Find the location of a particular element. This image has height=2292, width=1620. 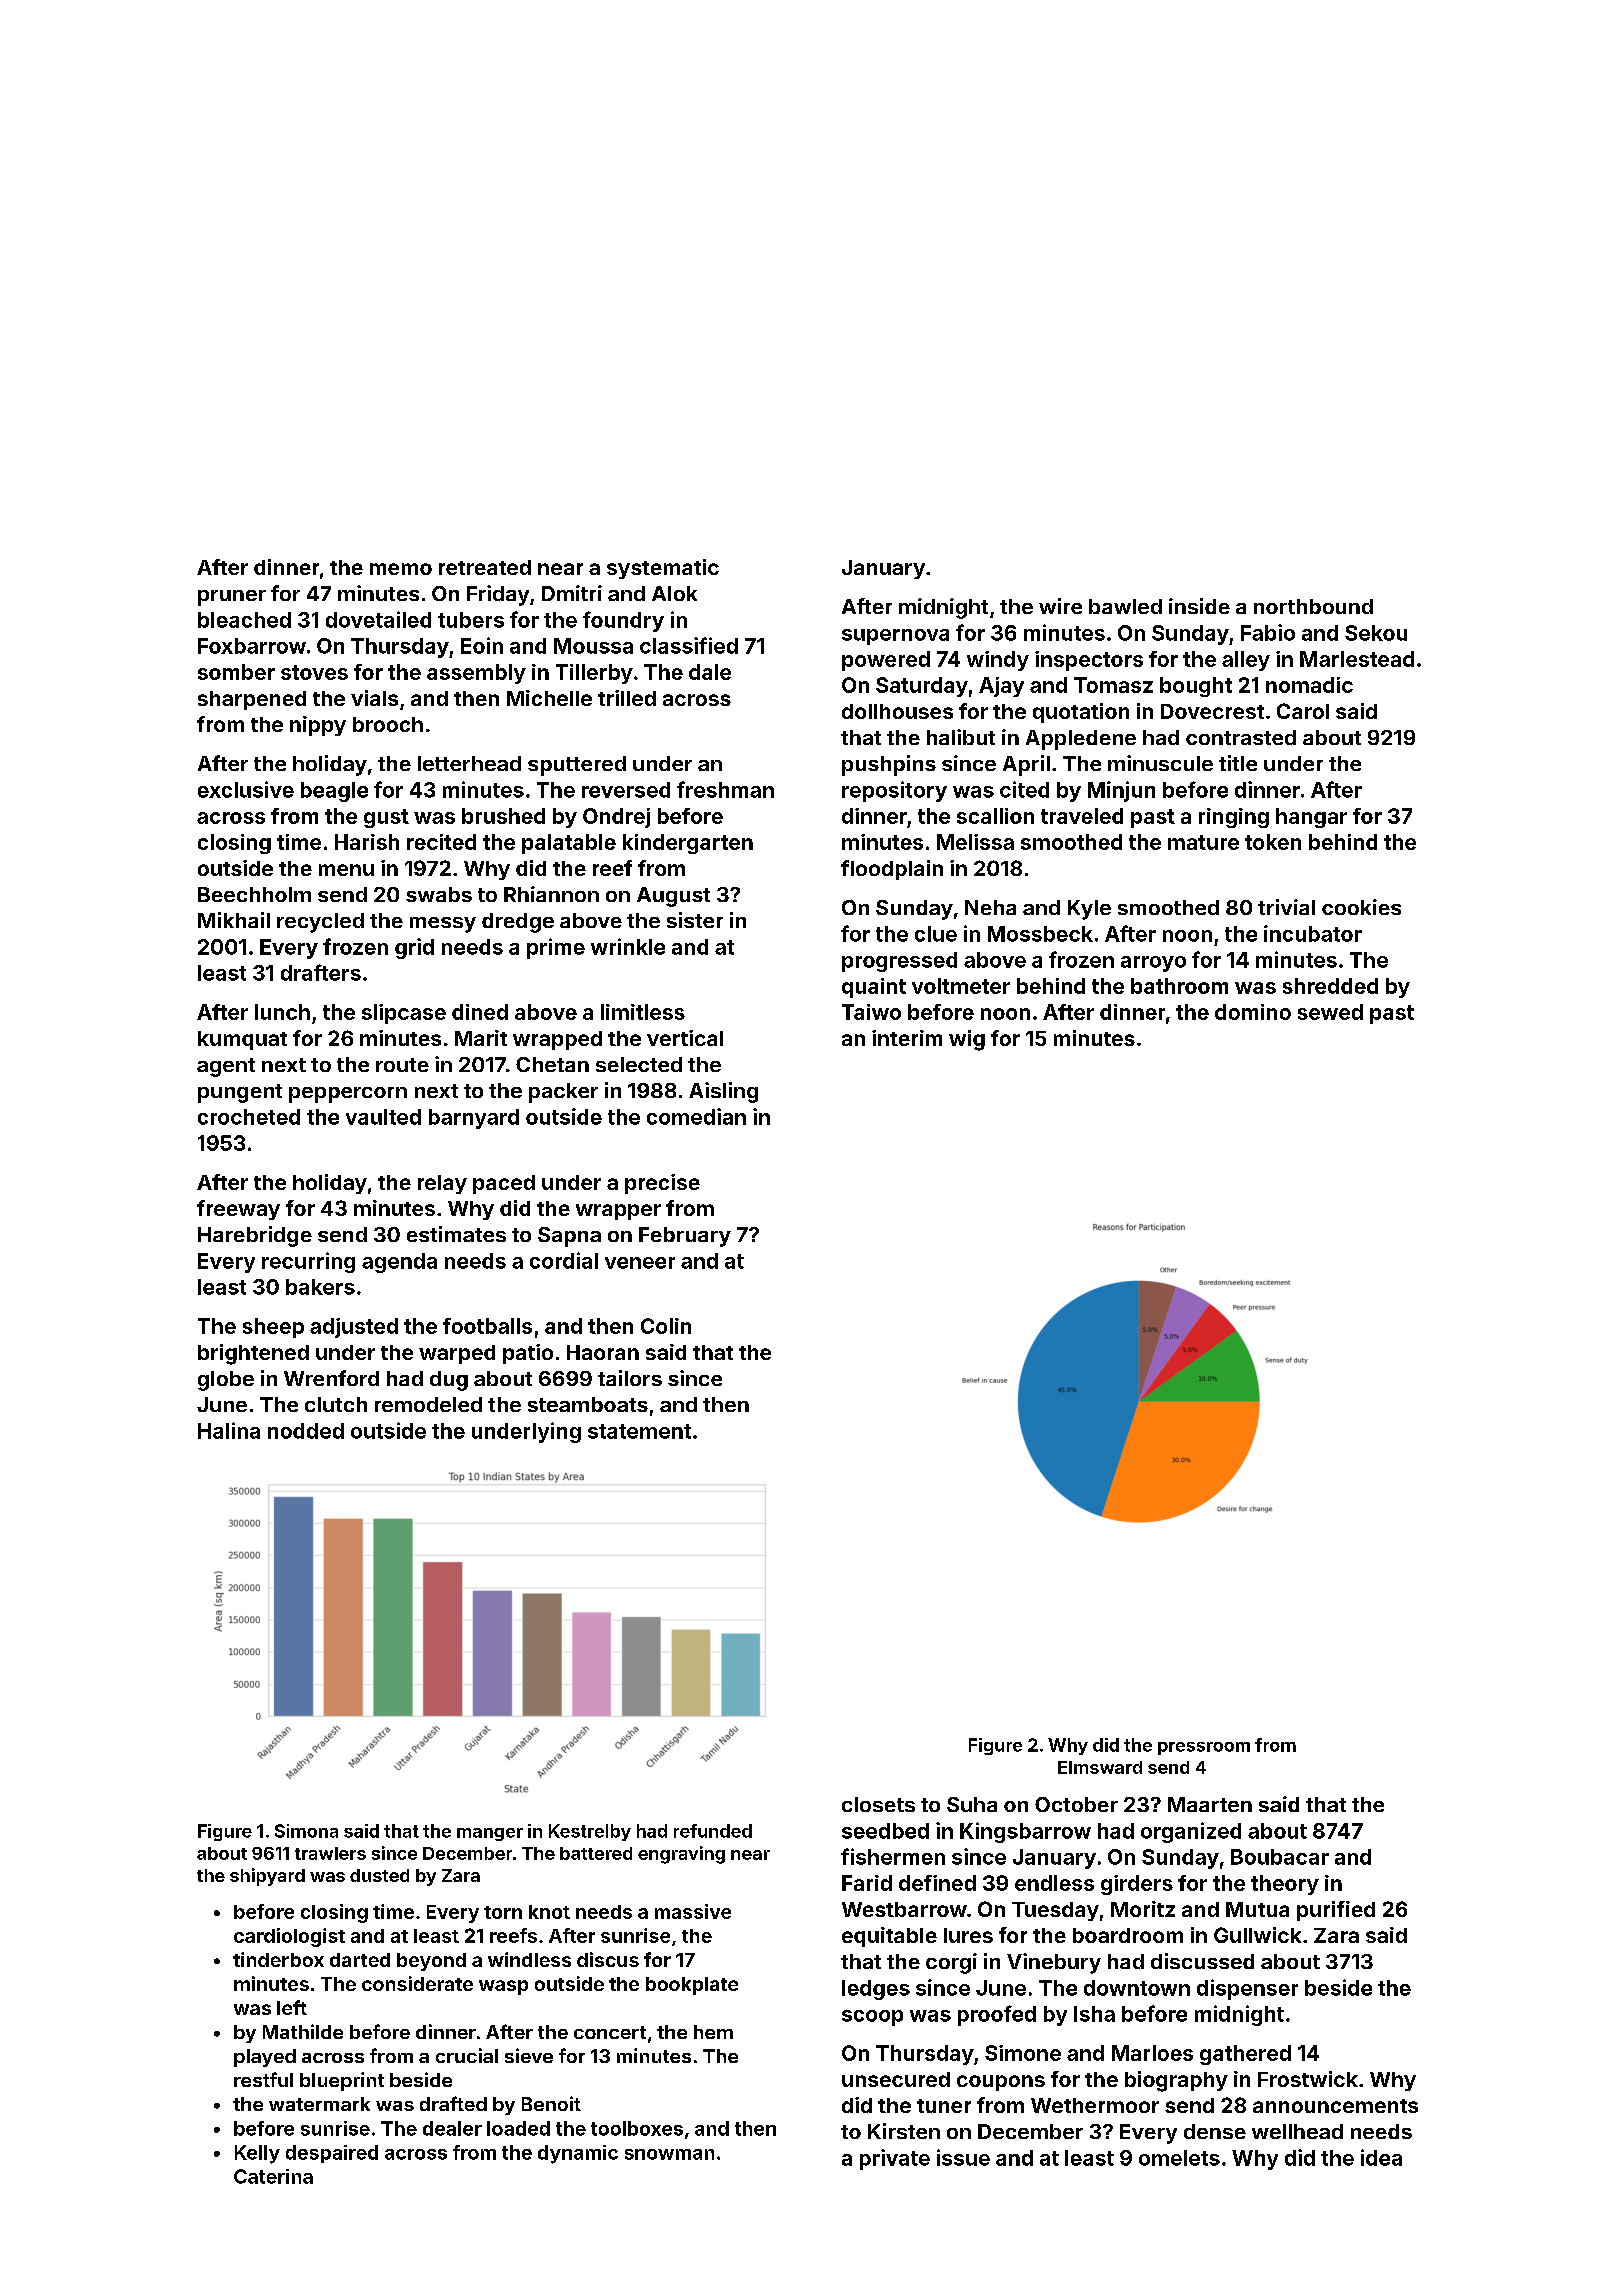

snowman is located at coordinates (669, 2154).
